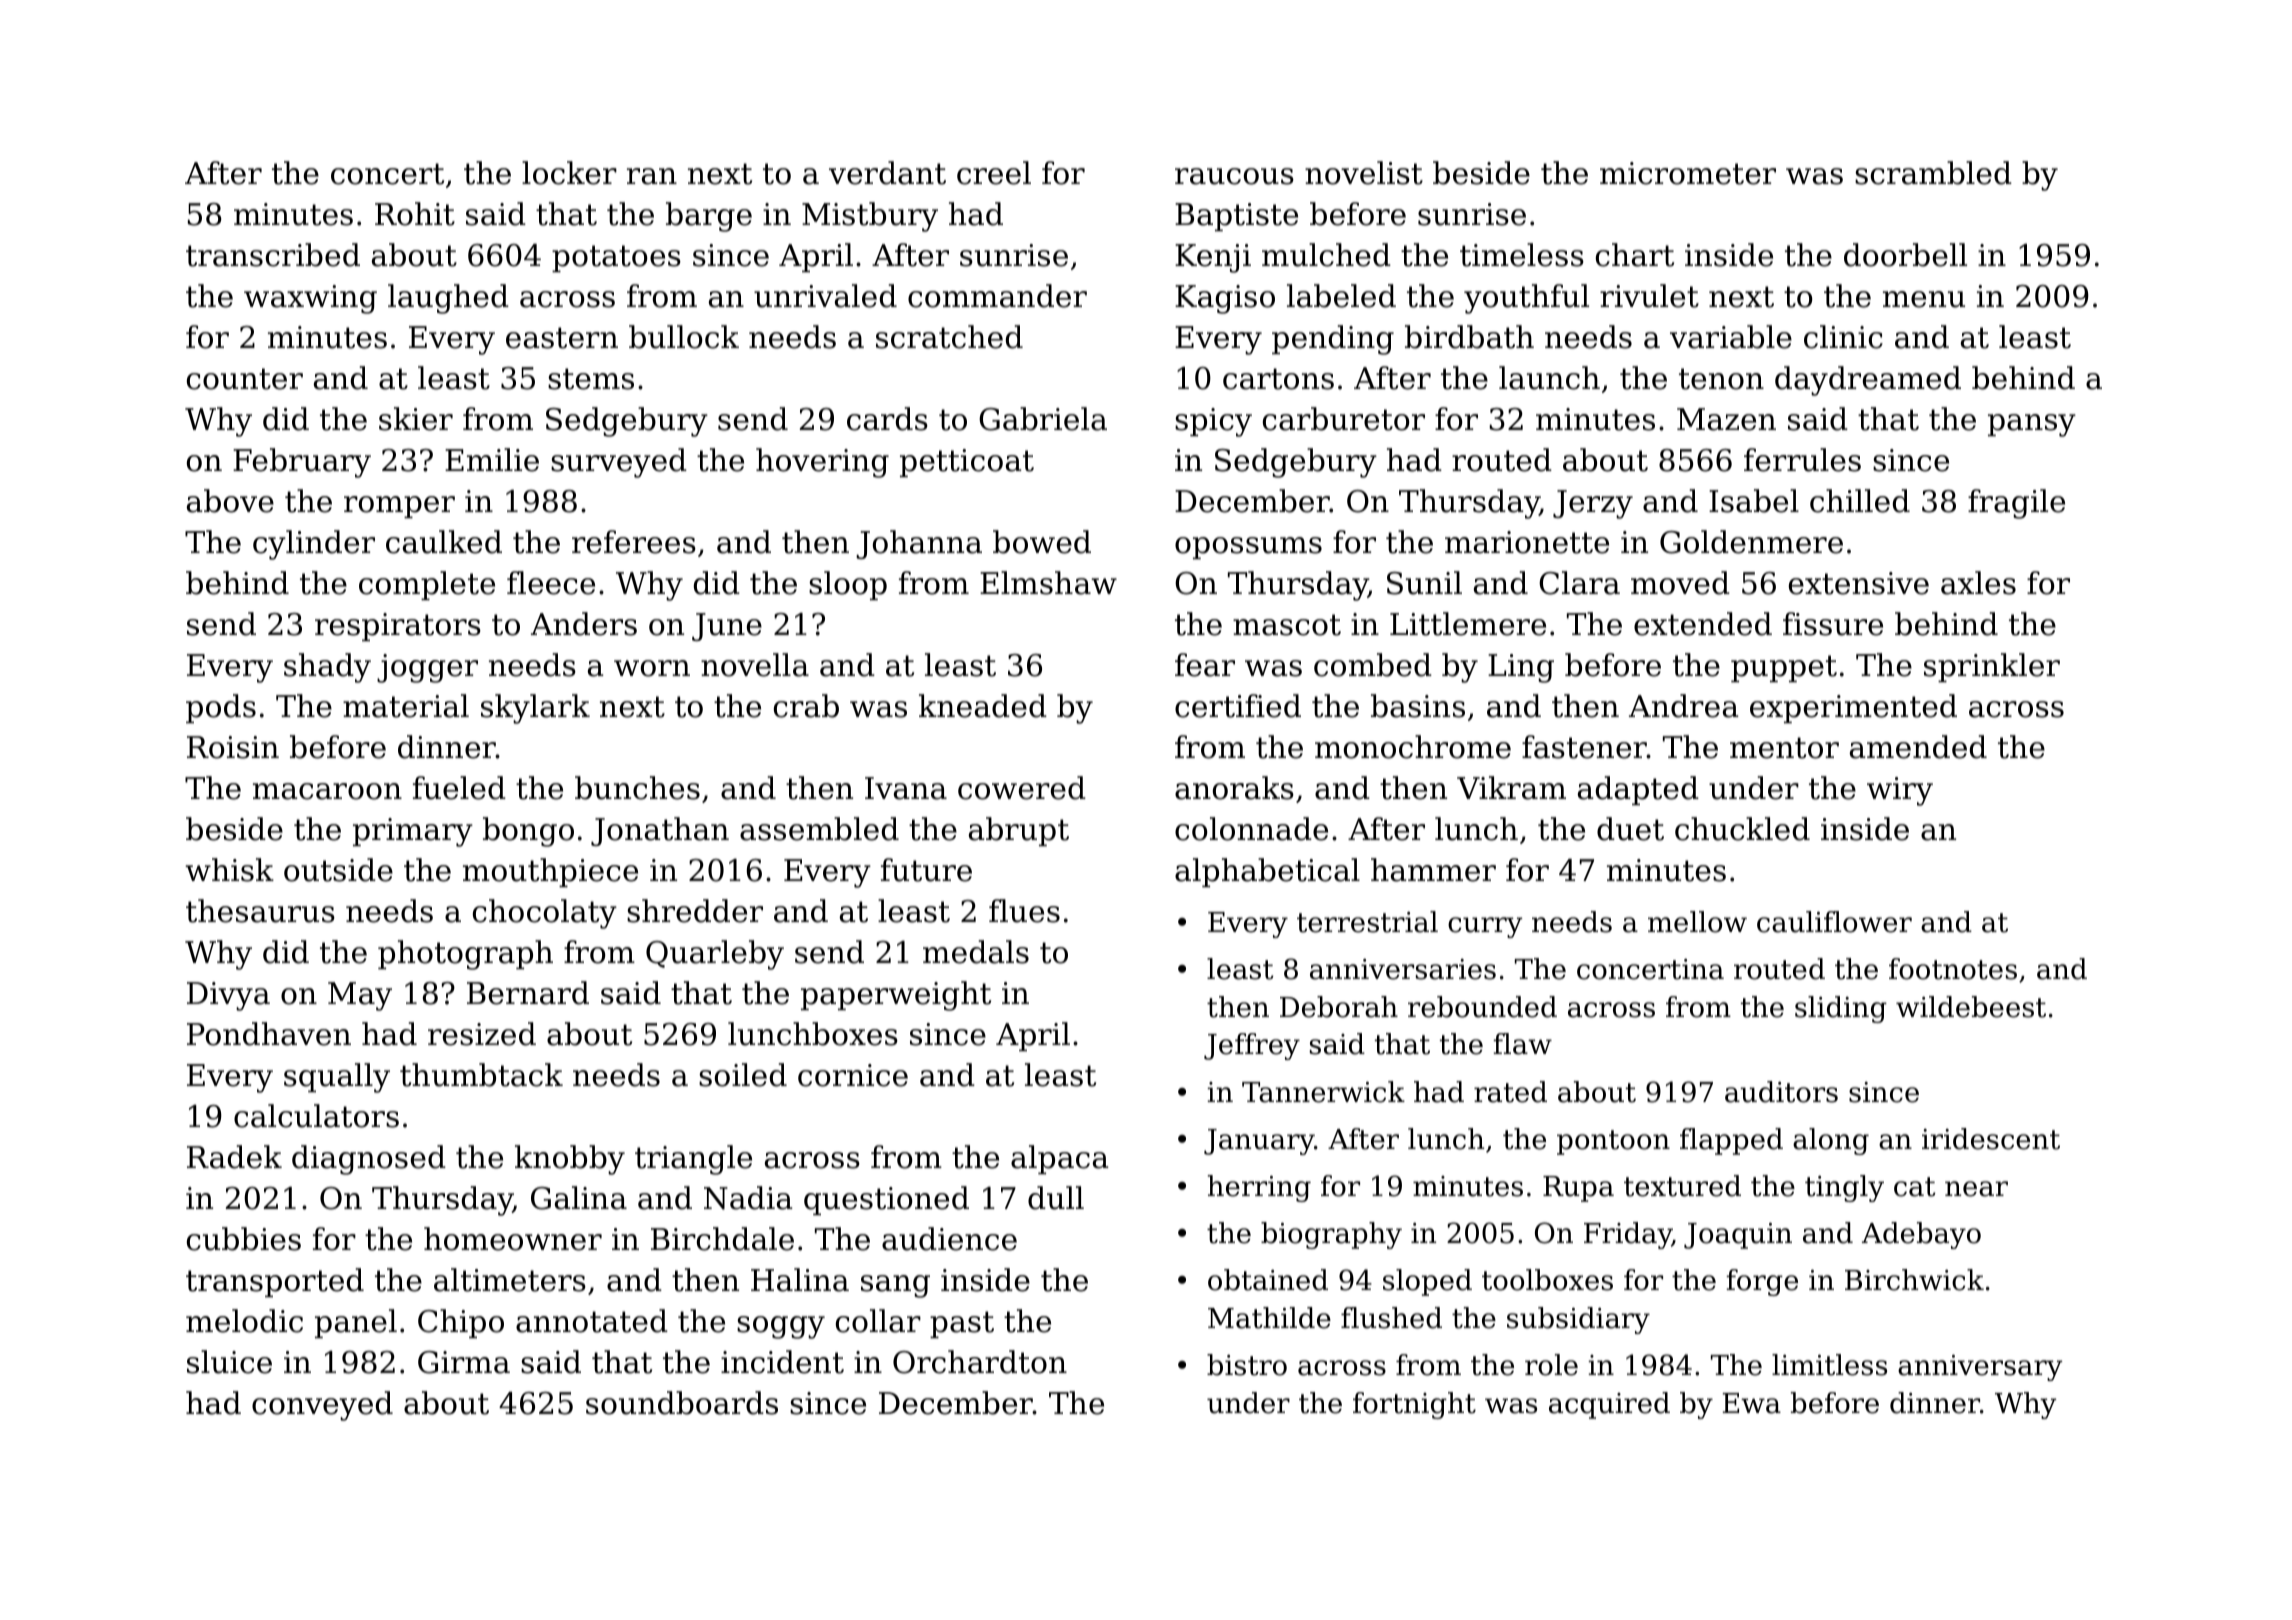 Image resolution: width=2292 pixels, height=1620 pixels. What do you see at coordinates (322, 1406) in the screenshot?
I see `conveyed` at bounding box center [322, 1406].
